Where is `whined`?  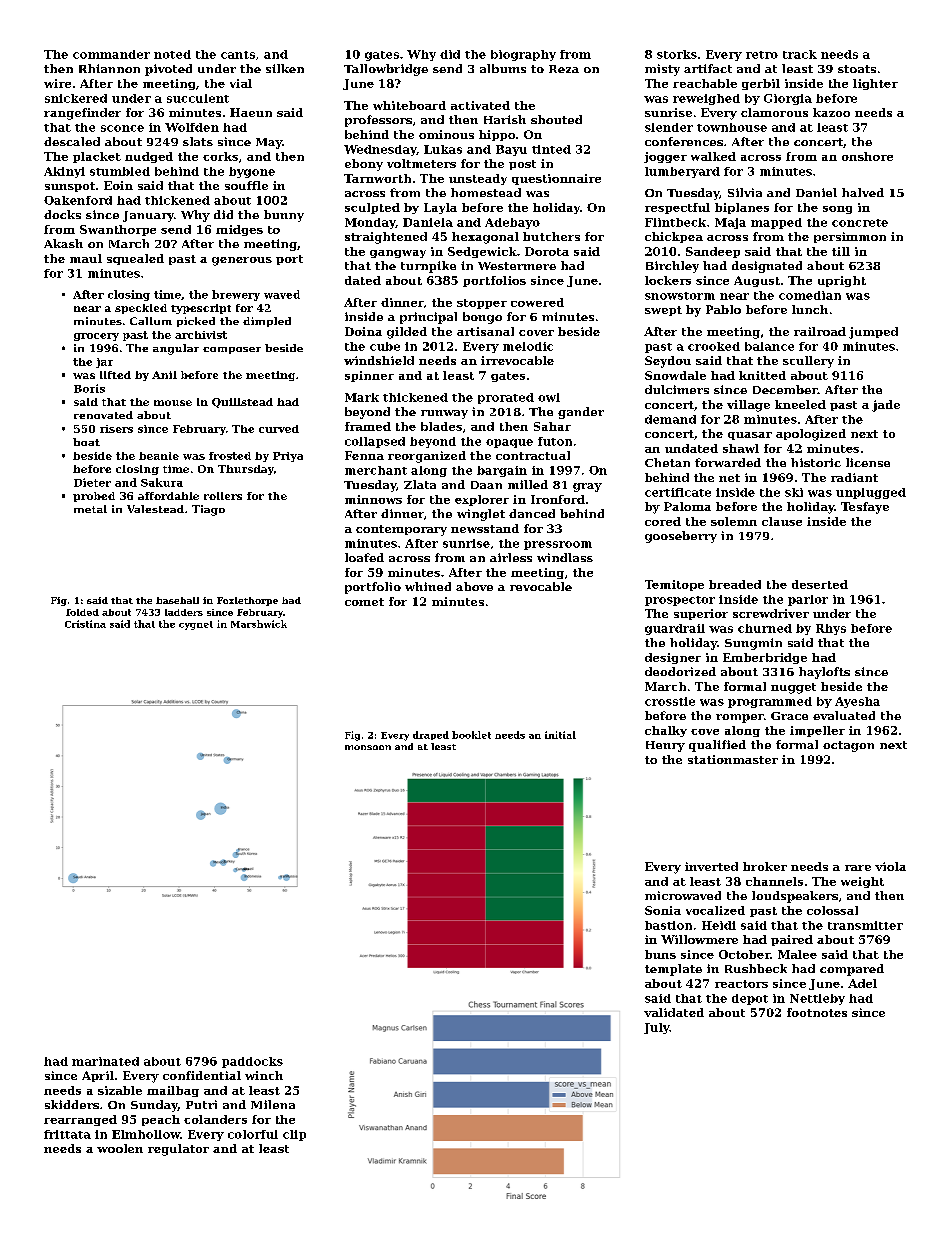
whined is located at coordinates (428, 586).
